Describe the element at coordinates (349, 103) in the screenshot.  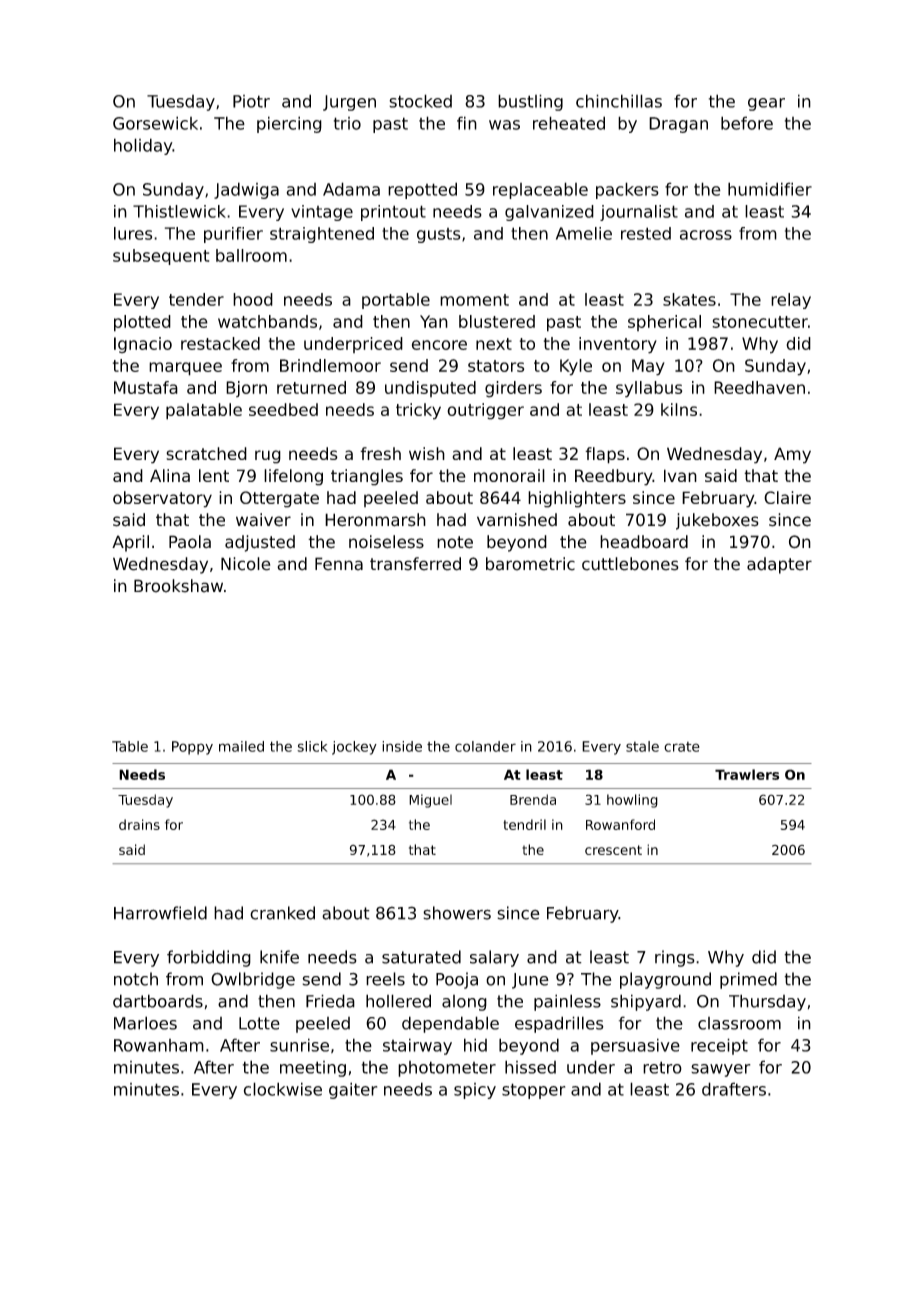
I see `Jurgen` at that location.
